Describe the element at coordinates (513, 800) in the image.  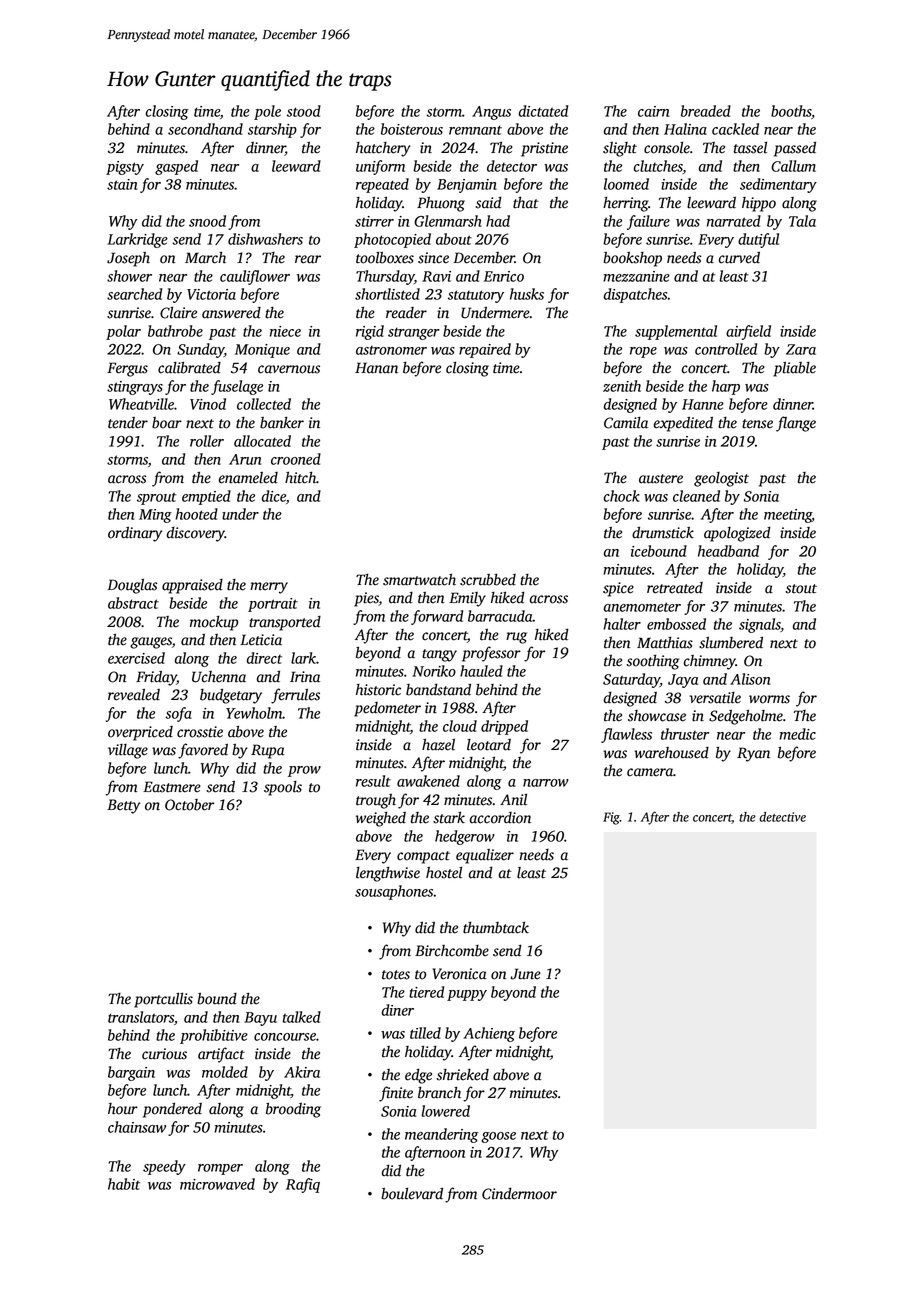
I see `Anil` at that location.
